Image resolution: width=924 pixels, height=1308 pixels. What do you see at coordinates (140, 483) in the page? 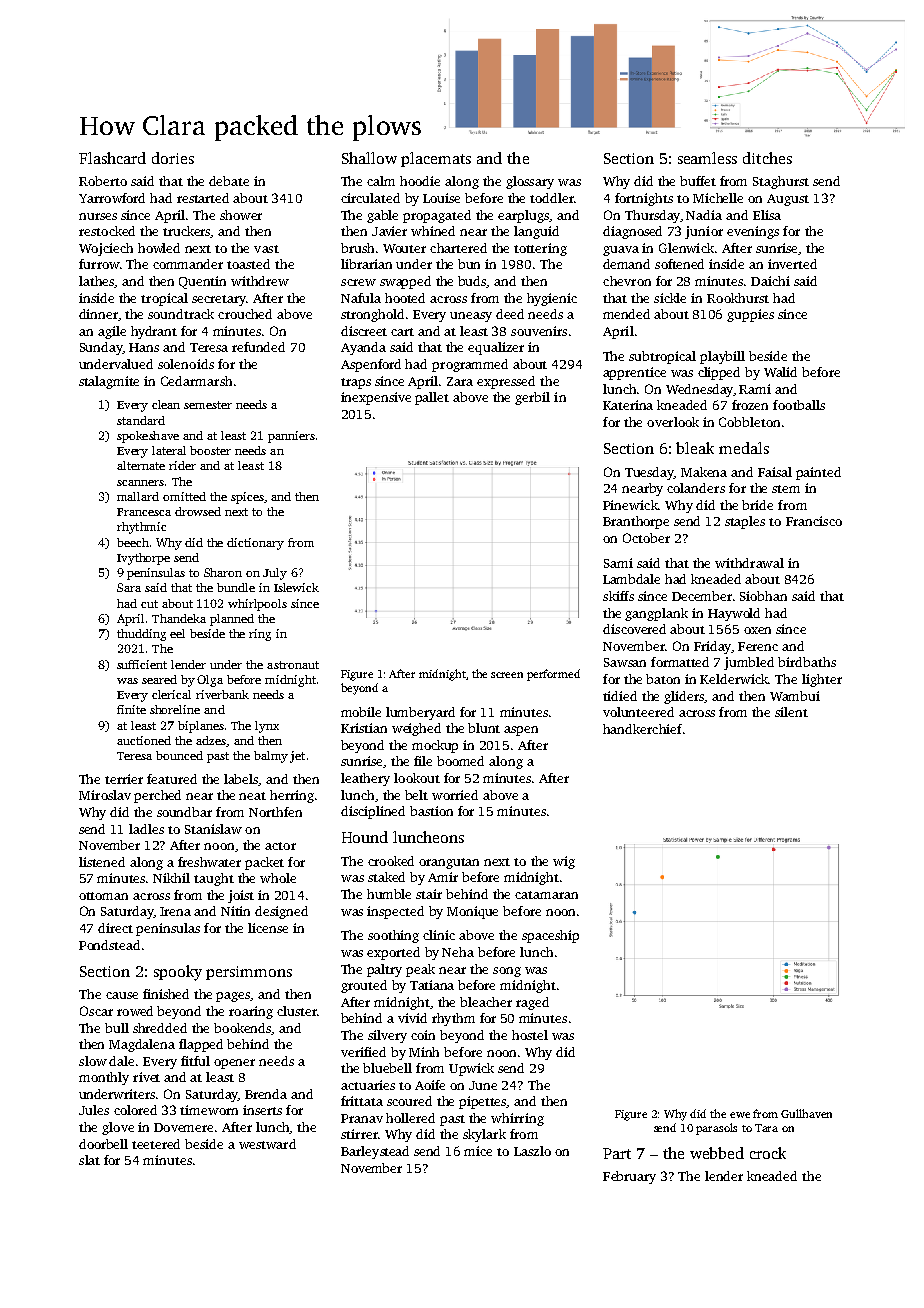
I see `scanners` at bounding box center [140, 483].
